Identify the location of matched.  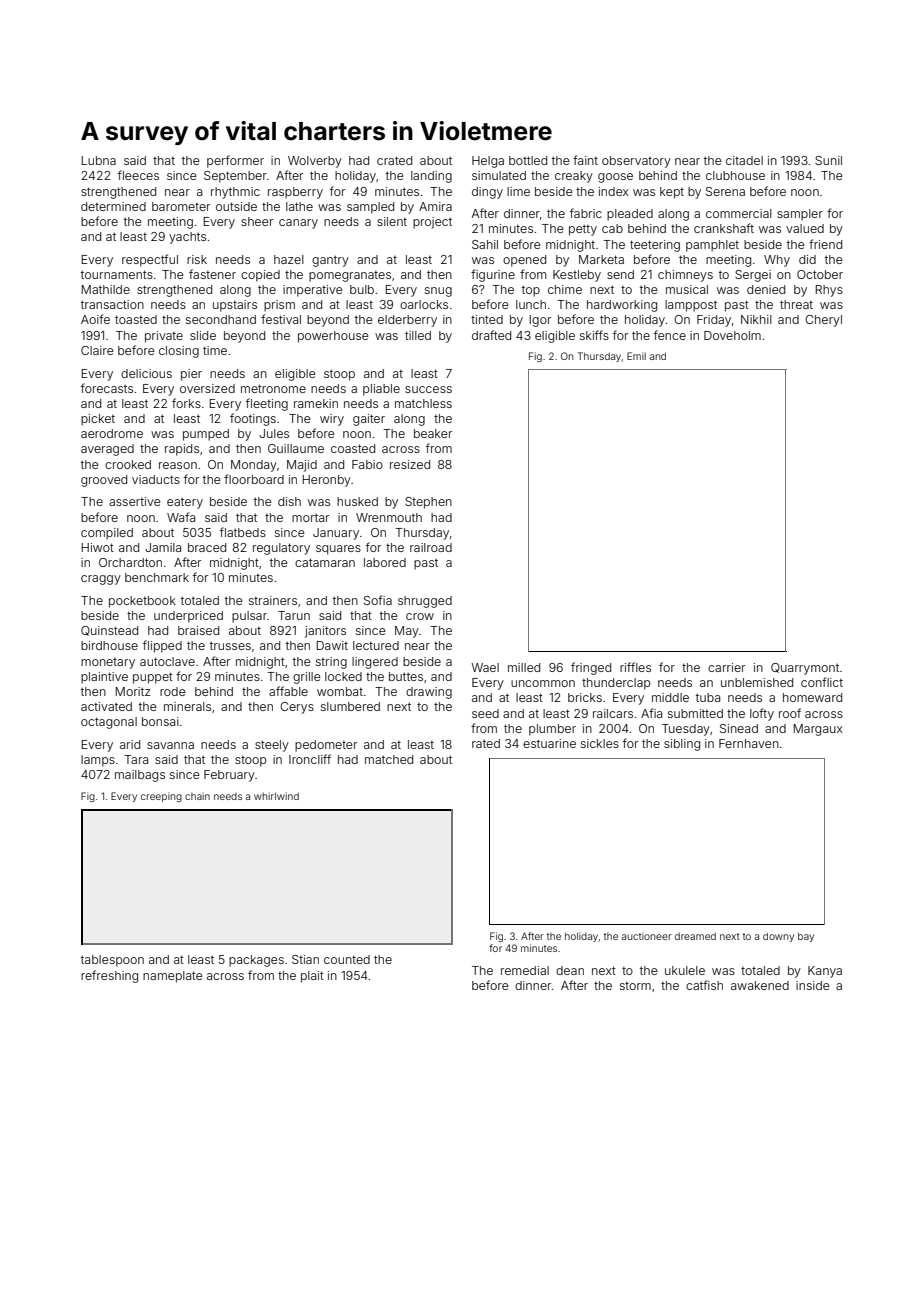
(389, 759).
